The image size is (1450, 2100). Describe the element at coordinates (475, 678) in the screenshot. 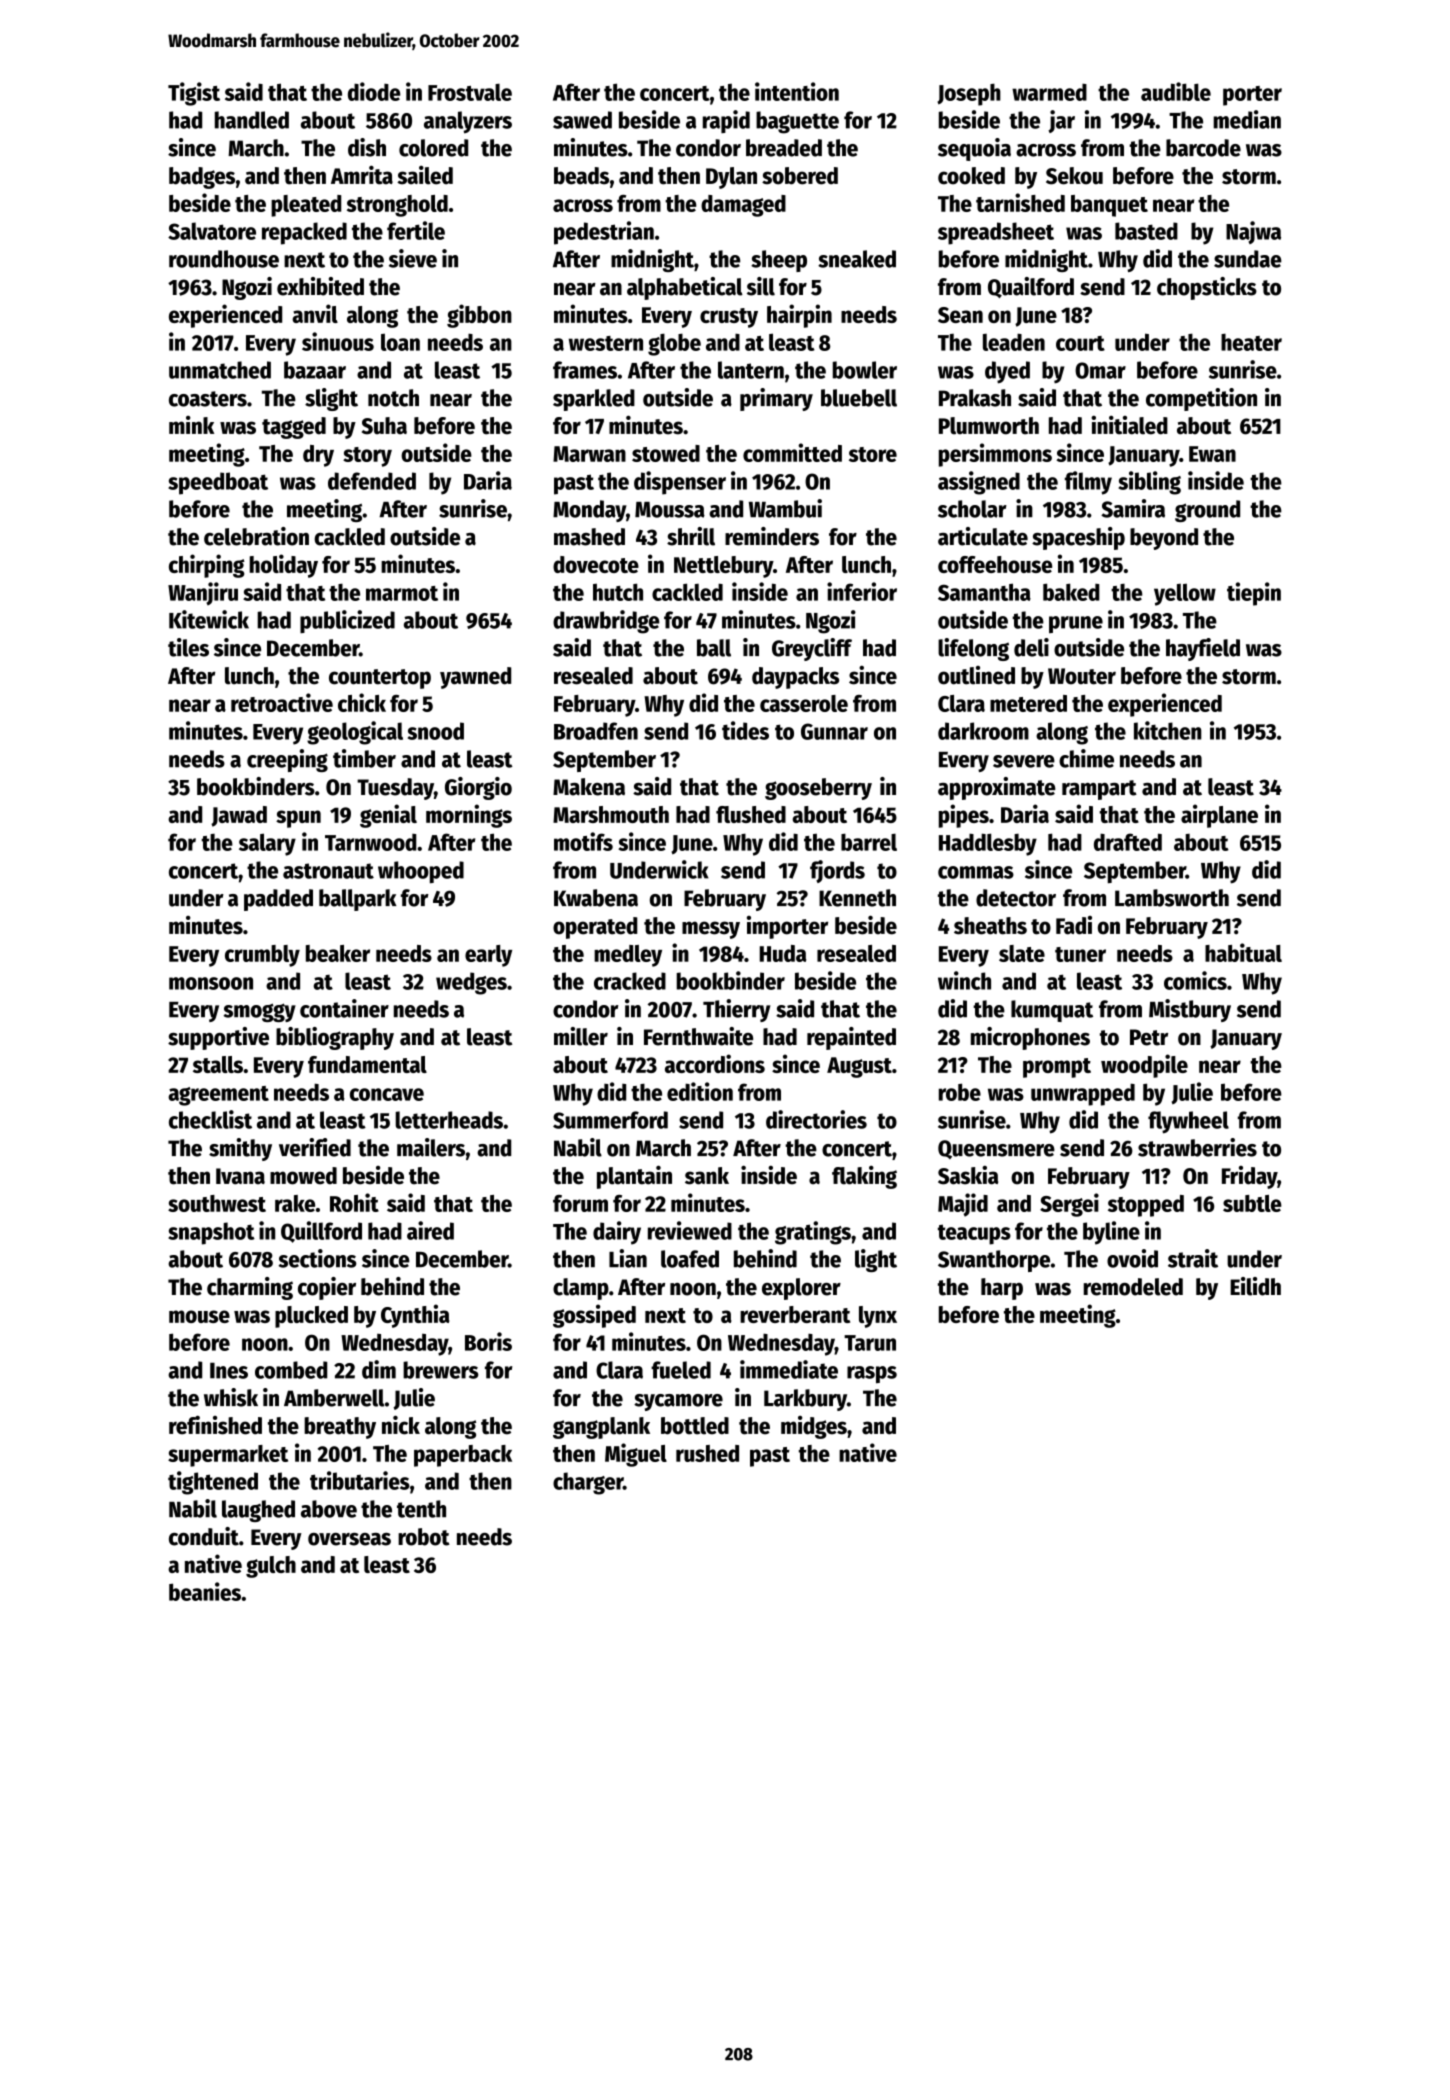

I see `yawned` at that location.
